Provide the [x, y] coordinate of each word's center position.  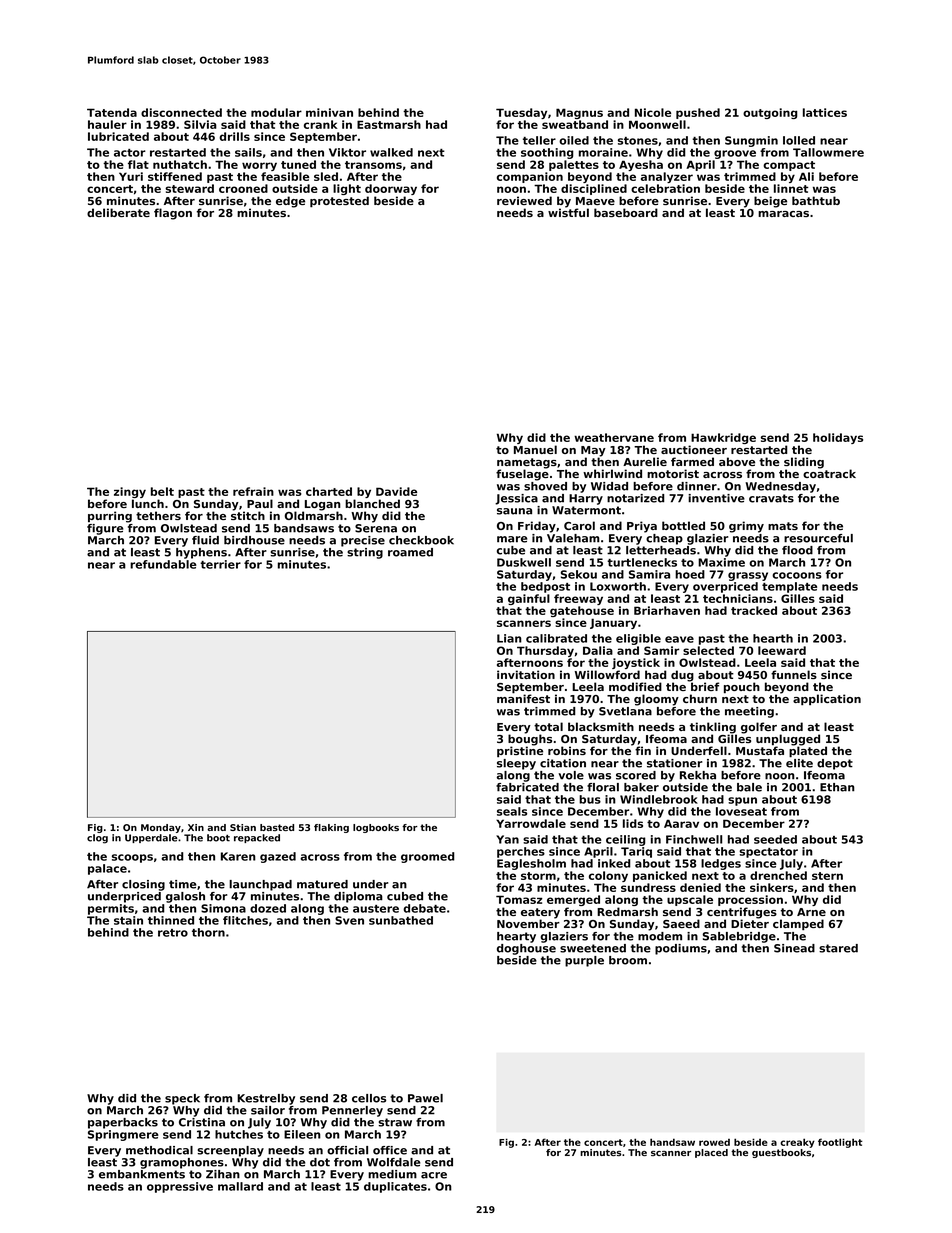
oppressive [180, 1187]
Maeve [595, 201]
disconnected [181, 112]
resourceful [818, 538]
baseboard [626, 212]
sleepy [516, 764]
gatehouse [582, 611]
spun [742, 801]
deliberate [118, 212]
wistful [568, 212]
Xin [196, 827]
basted [277, 827]
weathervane [614, 437]
